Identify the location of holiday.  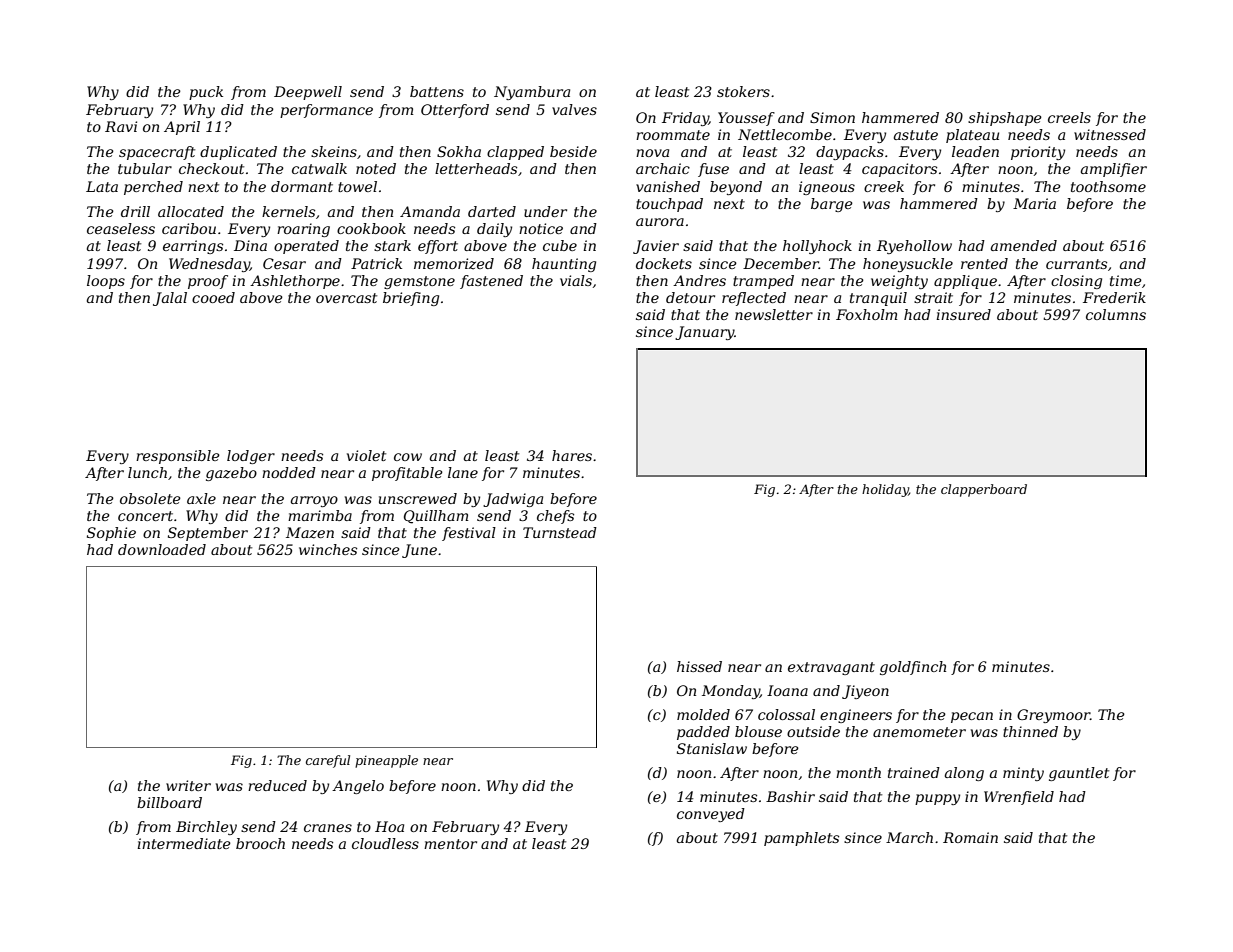
(885, 490).
